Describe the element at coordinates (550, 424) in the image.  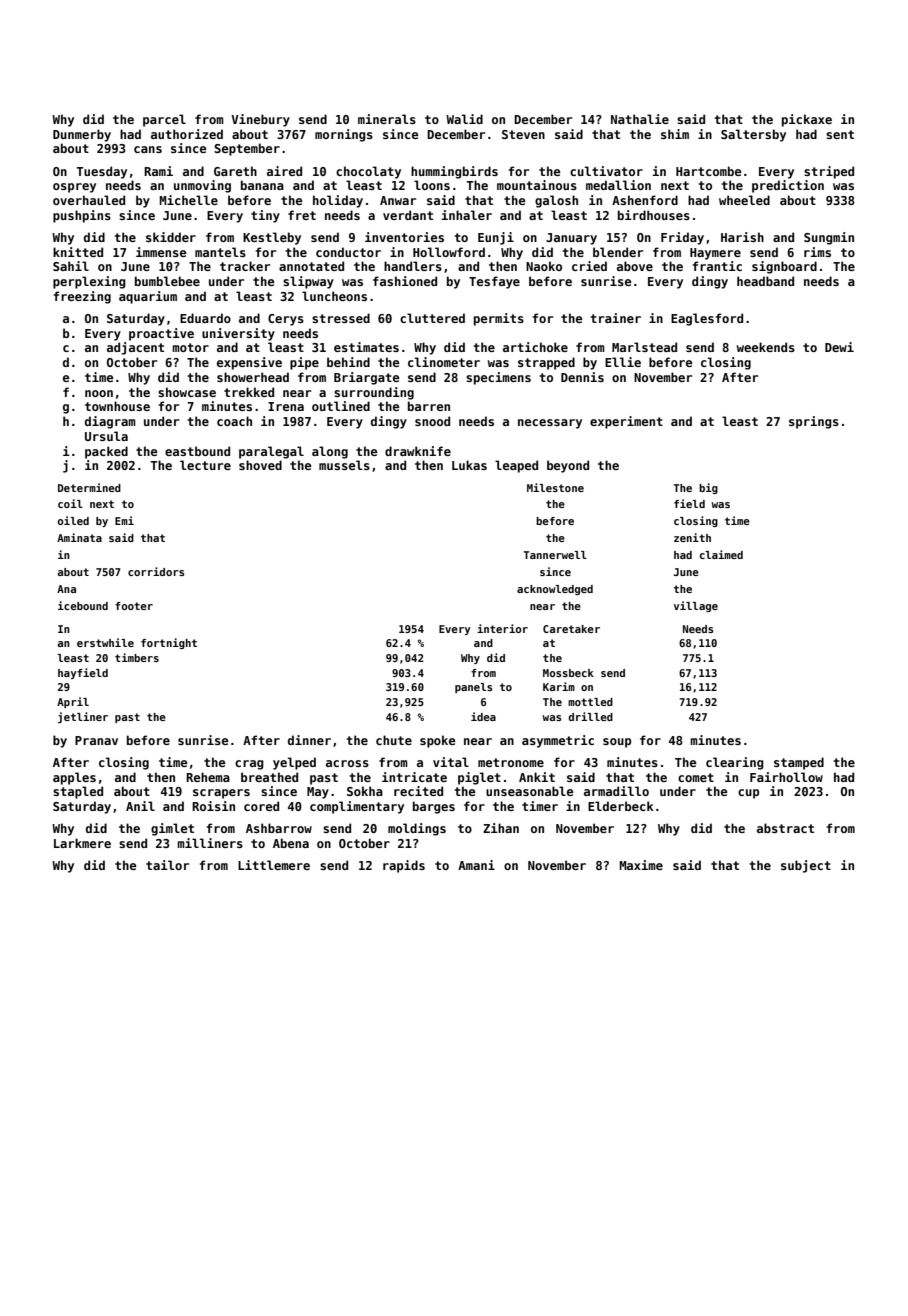
I see `necessary` at that location.
